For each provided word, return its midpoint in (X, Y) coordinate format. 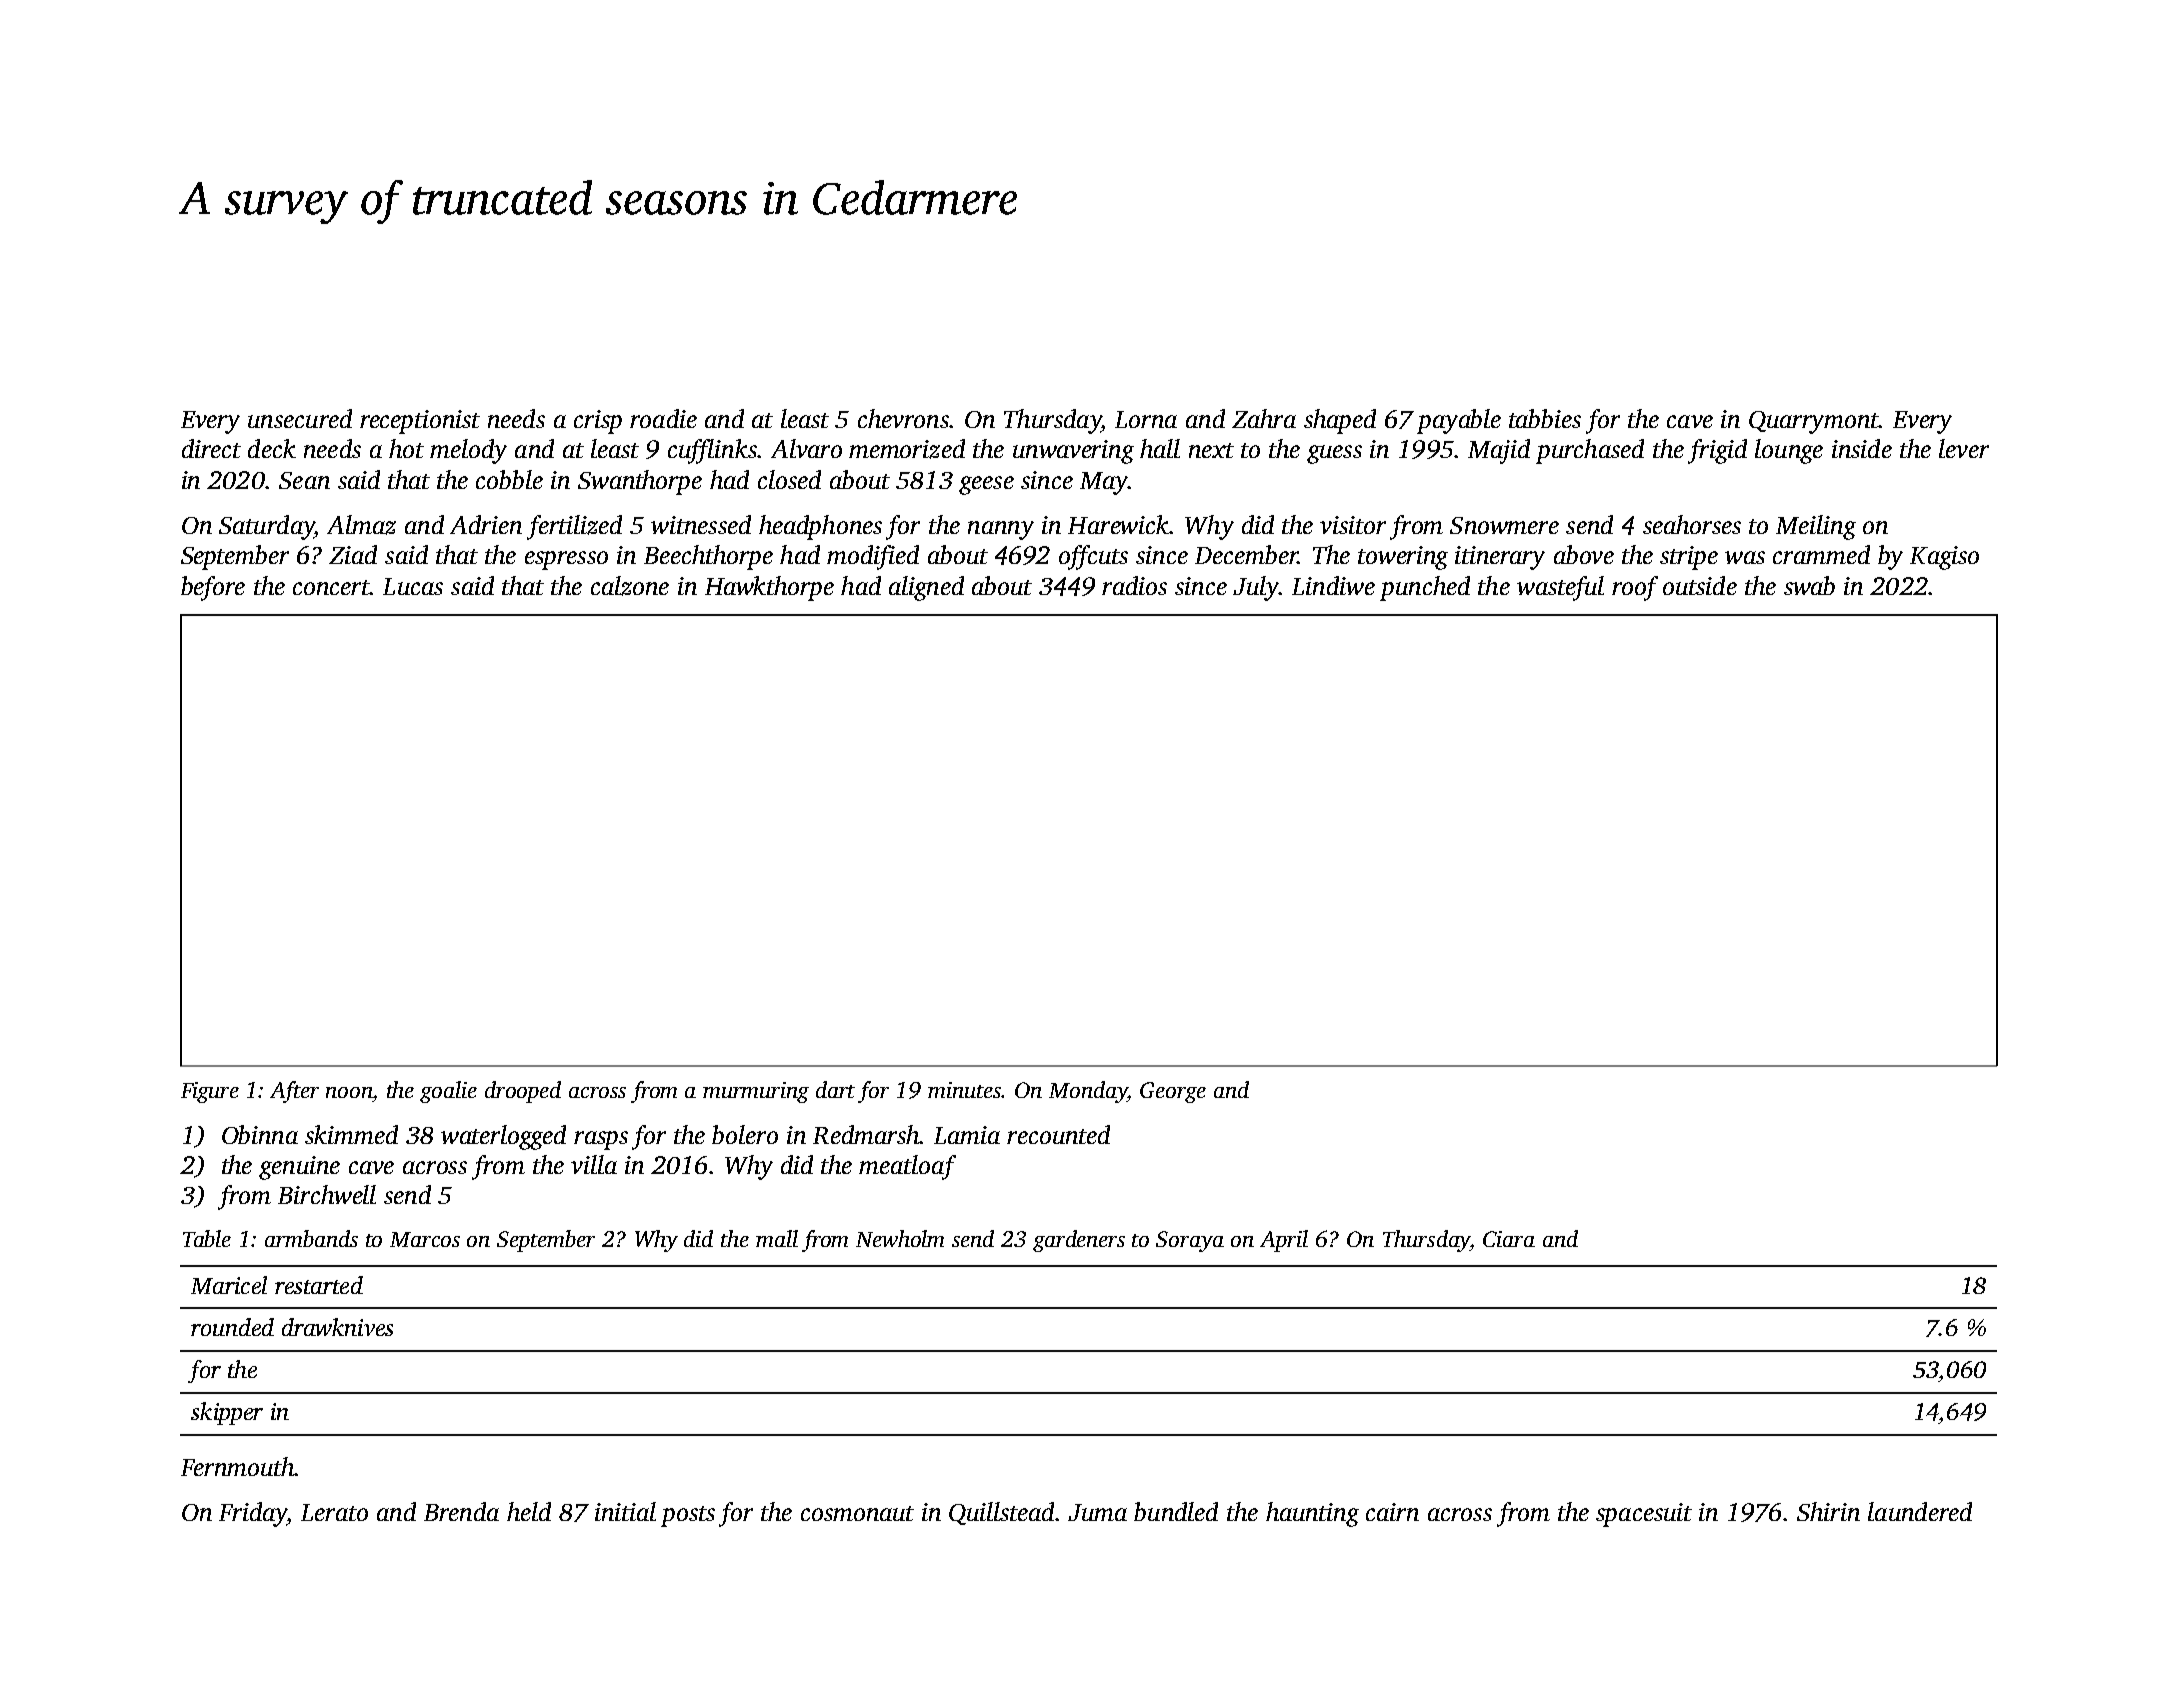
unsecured (300, 418)
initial (625, 1511)
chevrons (903, 418)
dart (835, 1089)
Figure (210, 1092)
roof (1635, 588)
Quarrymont (1814, 422)
